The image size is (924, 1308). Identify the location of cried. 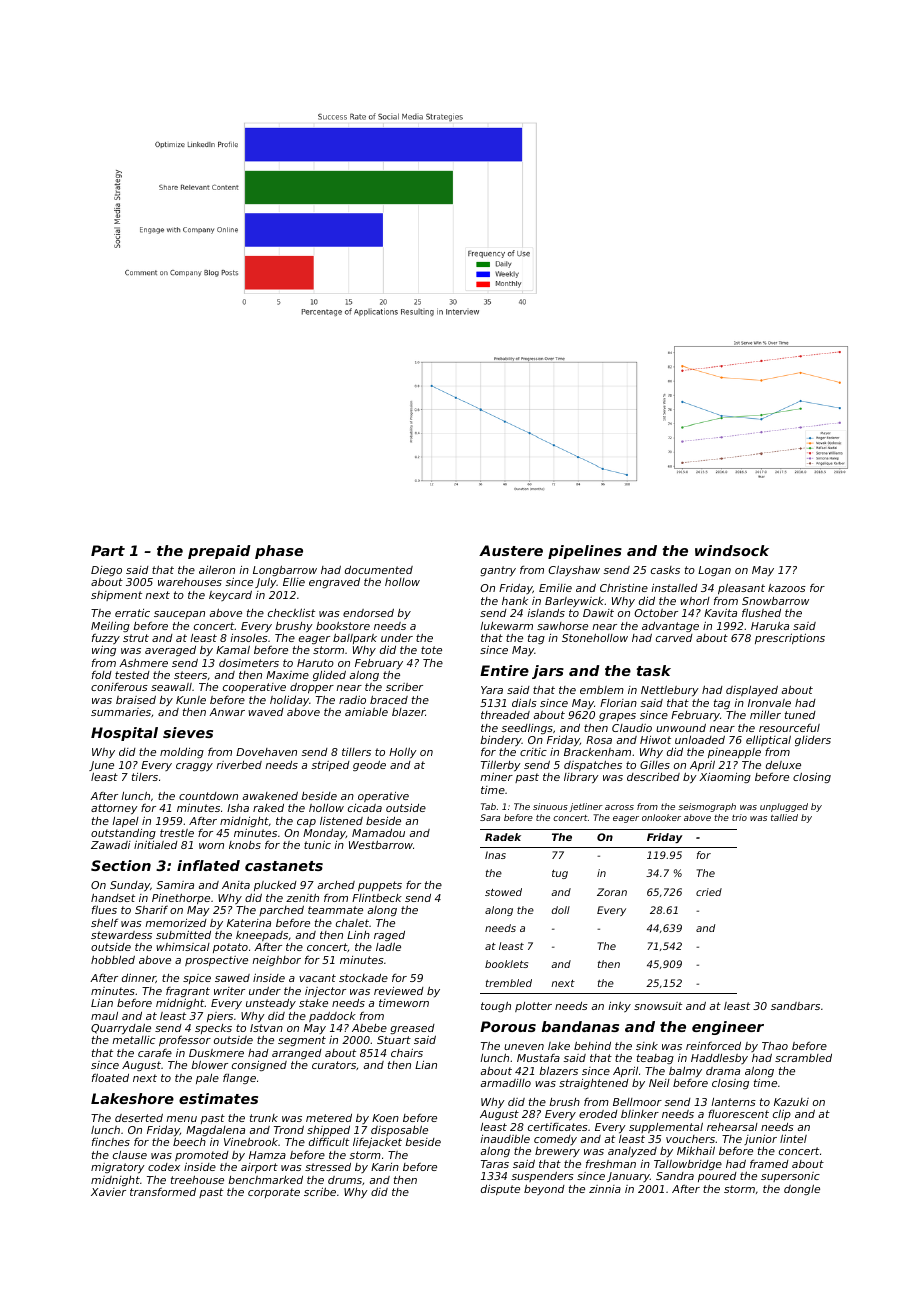
(709, 892).
